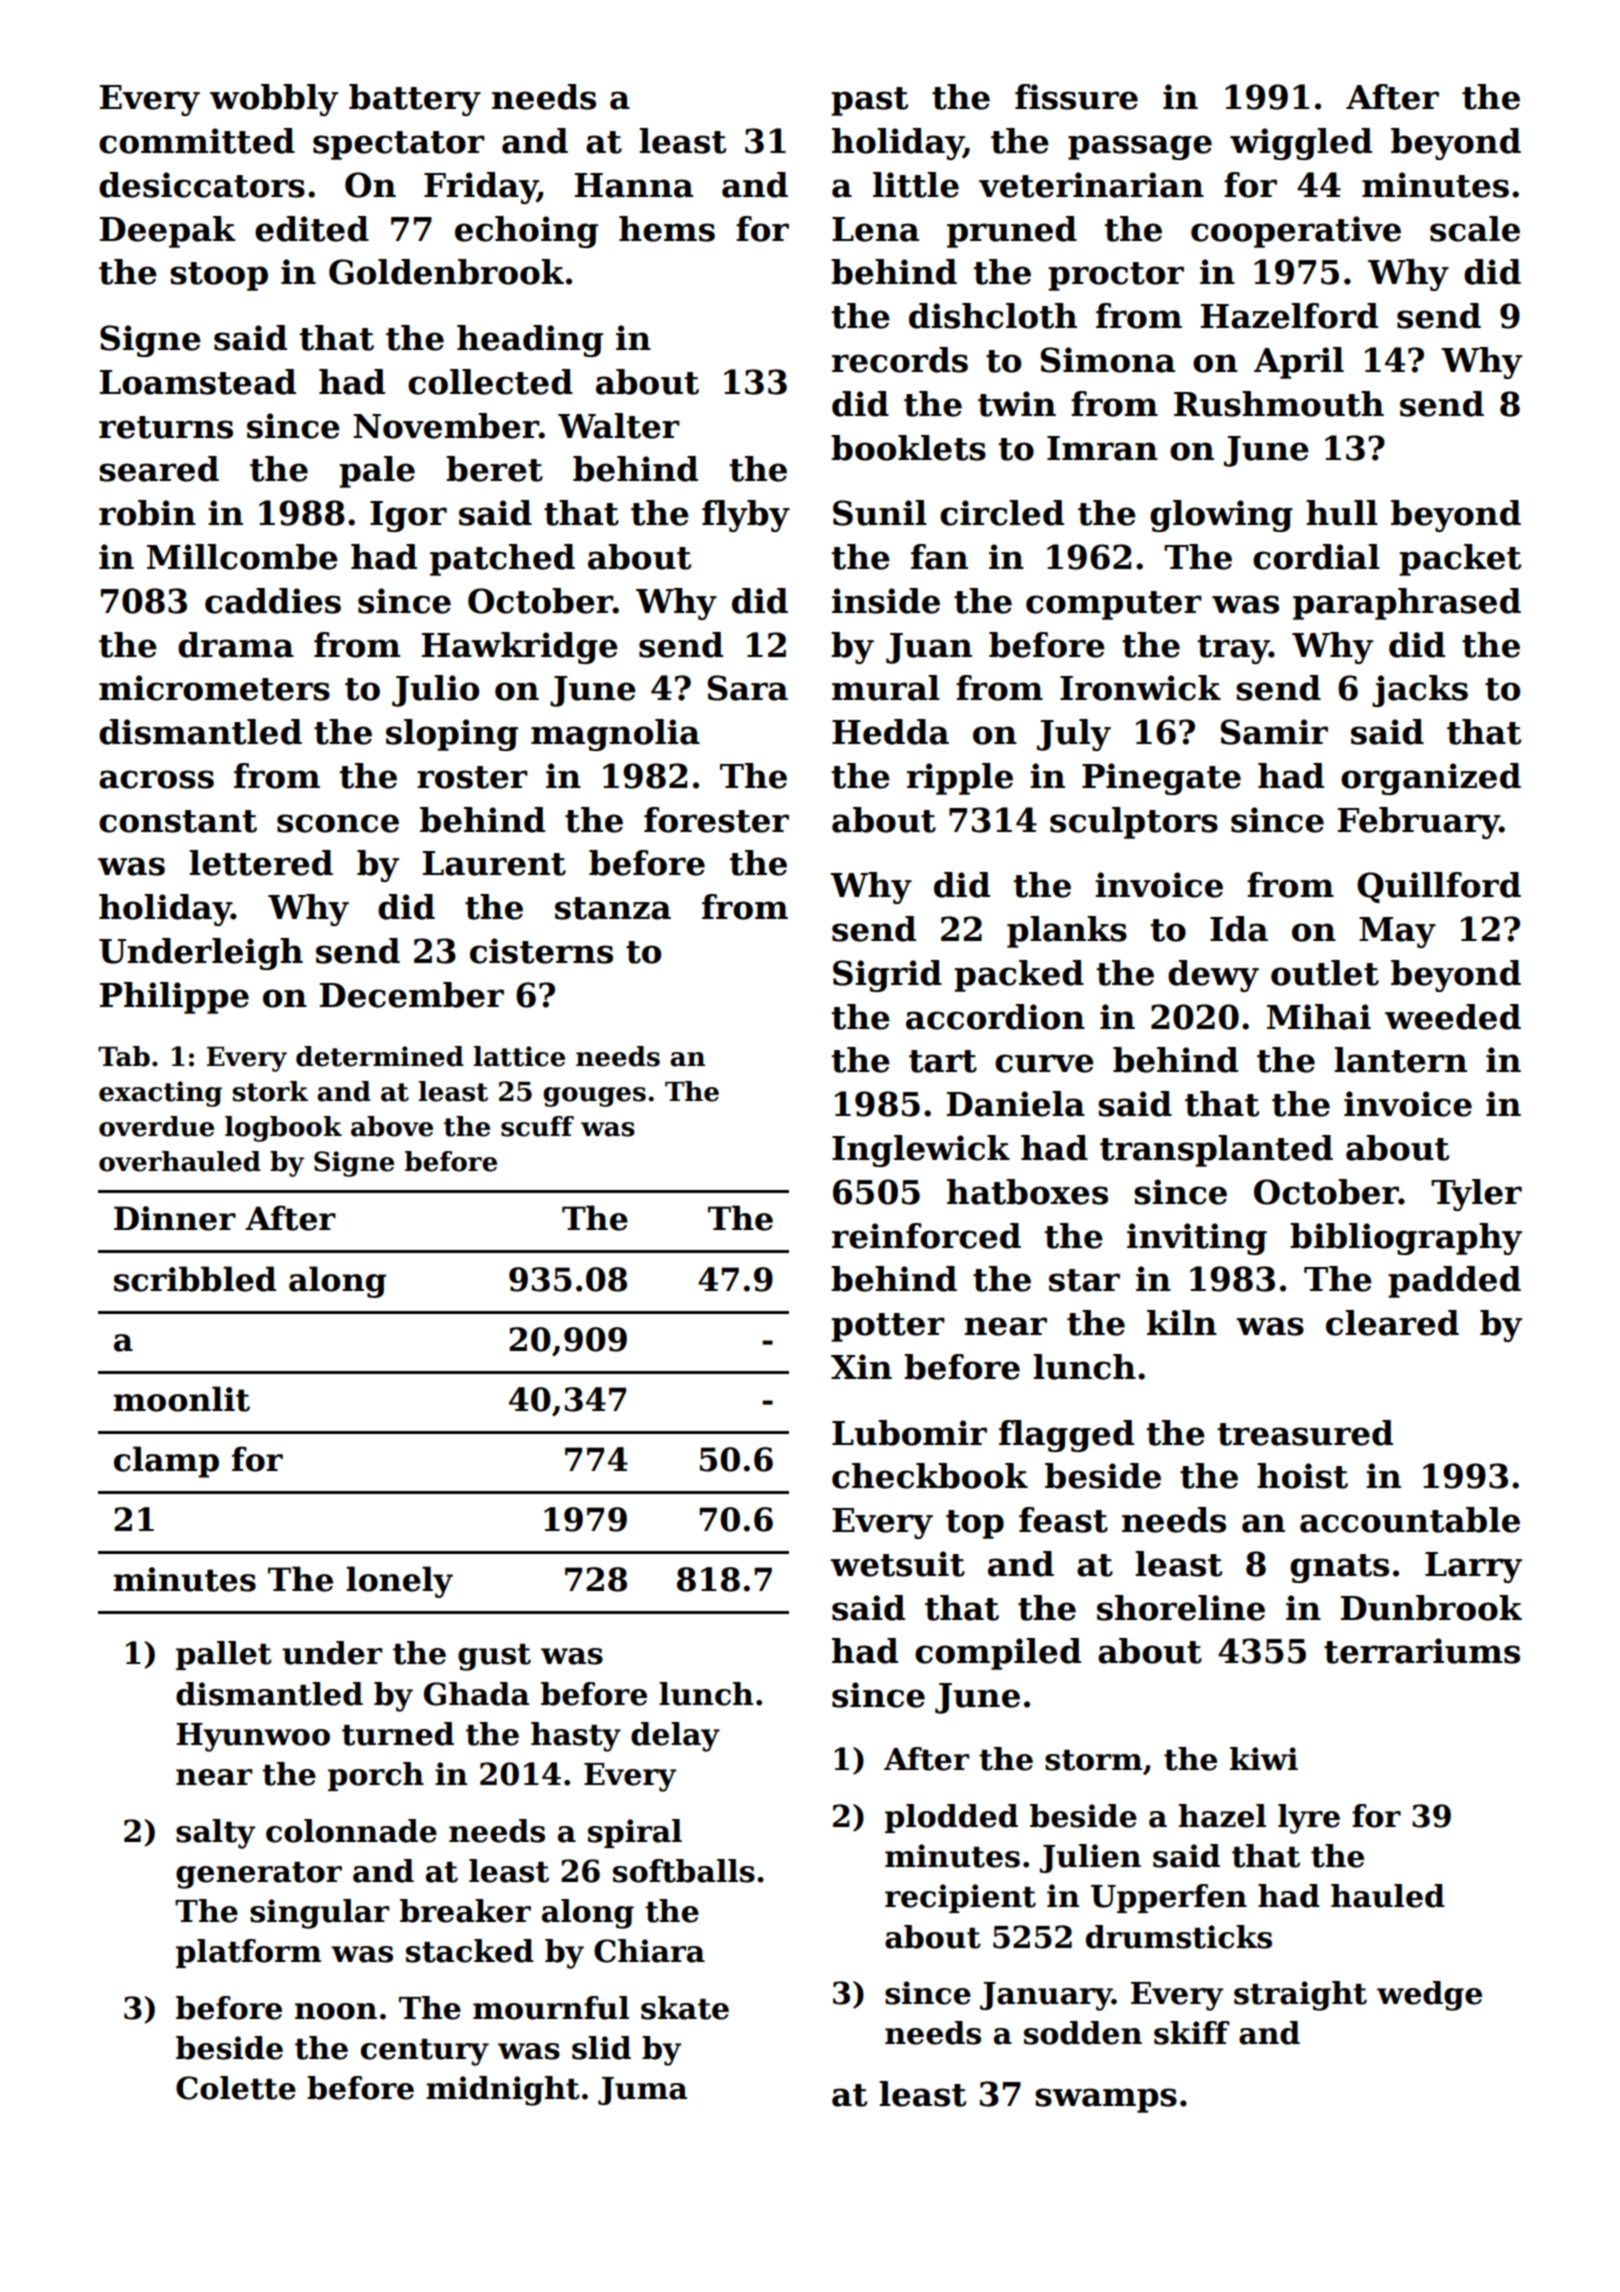 The width and height of the screenshot is (1620, 2292). Describe the element at coordinates (886, 601) in the screenshot. I see `inside` at that location.
